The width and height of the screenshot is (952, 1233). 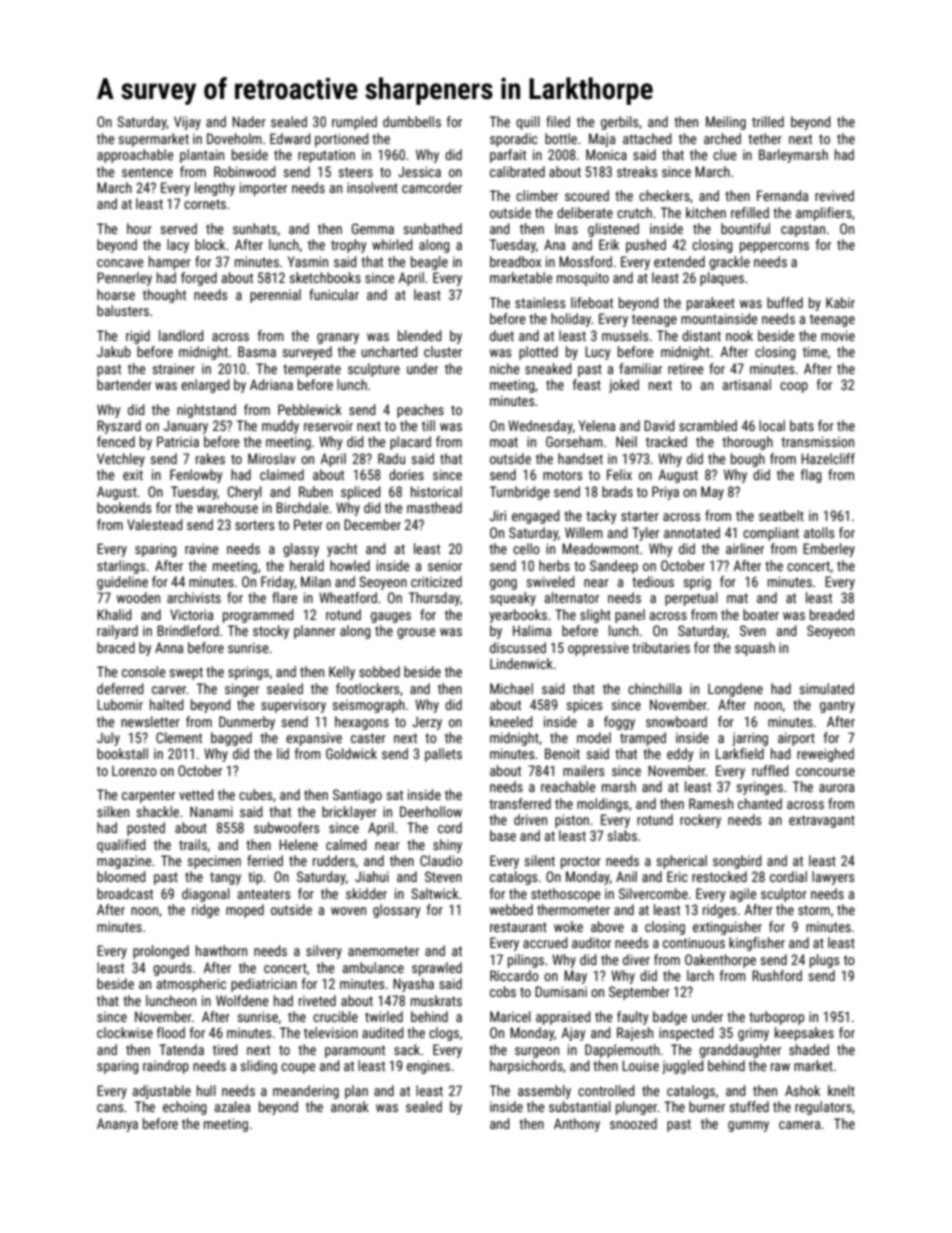 What do you see at coordinates (768, 121) in the screenshot?
I see `trilled` at bounding box center [768, 121].
